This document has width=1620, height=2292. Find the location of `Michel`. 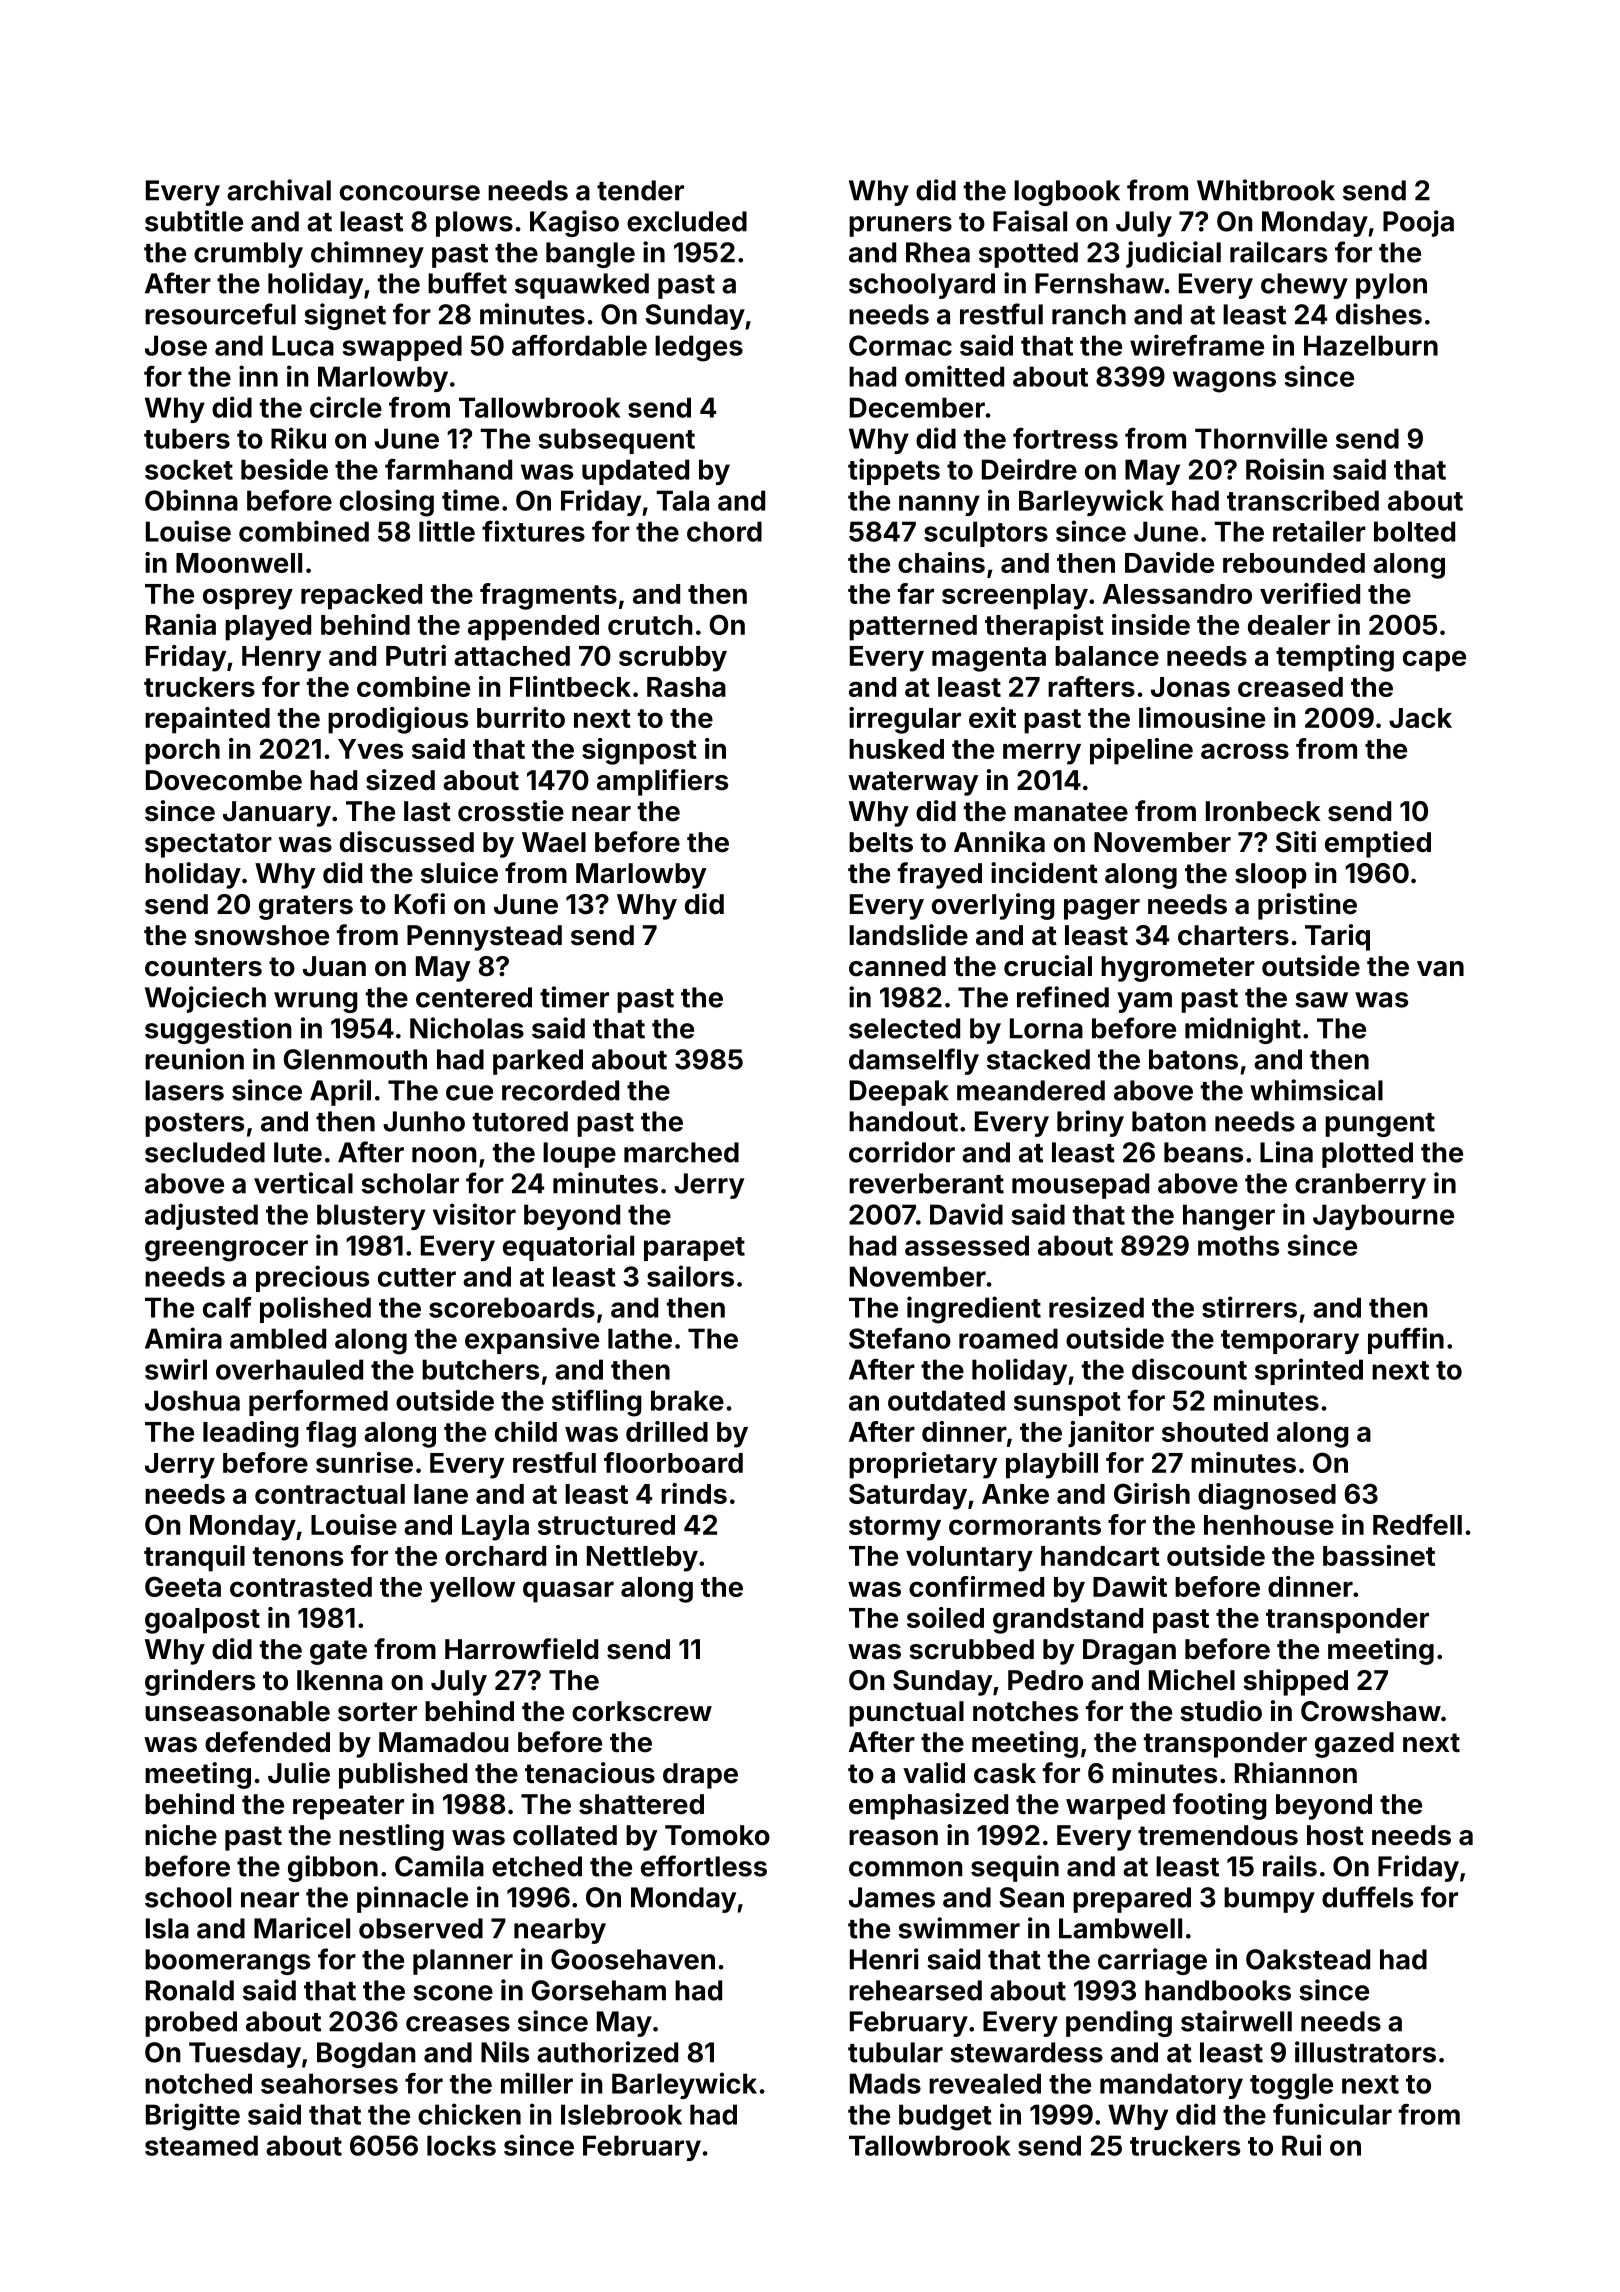

Michel is located at coordinates (1192, 1680).
